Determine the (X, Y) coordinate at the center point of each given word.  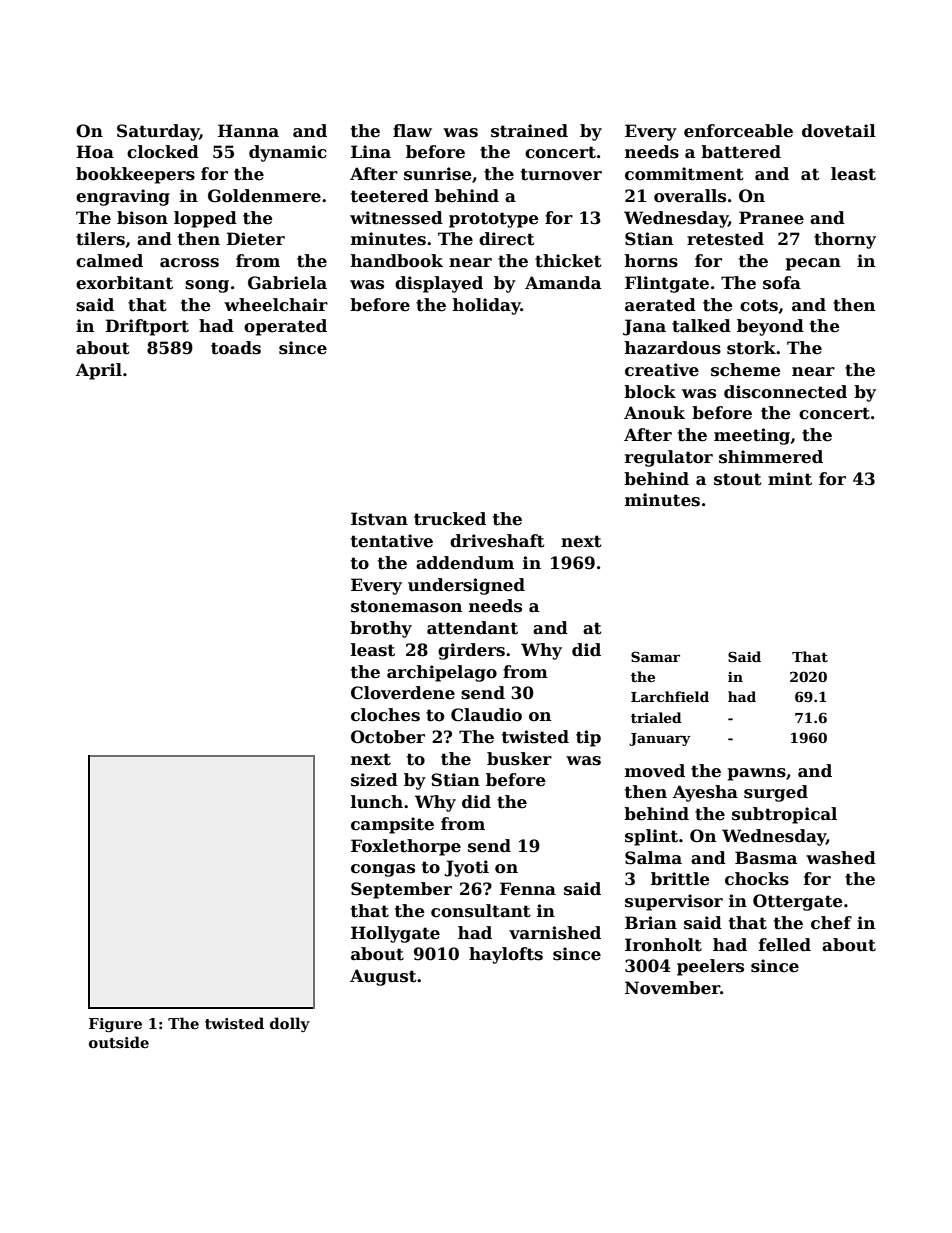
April (99, 371)
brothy (381, 629)
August (383, 977)
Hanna (248, 131)
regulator (669, 458)
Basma (766, 858)
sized (374, 780)
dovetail (839, 131)
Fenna (528, 889)
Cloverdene (403, 693)
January (660, 739)
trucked (450, 519)
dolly (290, 1024)
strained (529, 131)
